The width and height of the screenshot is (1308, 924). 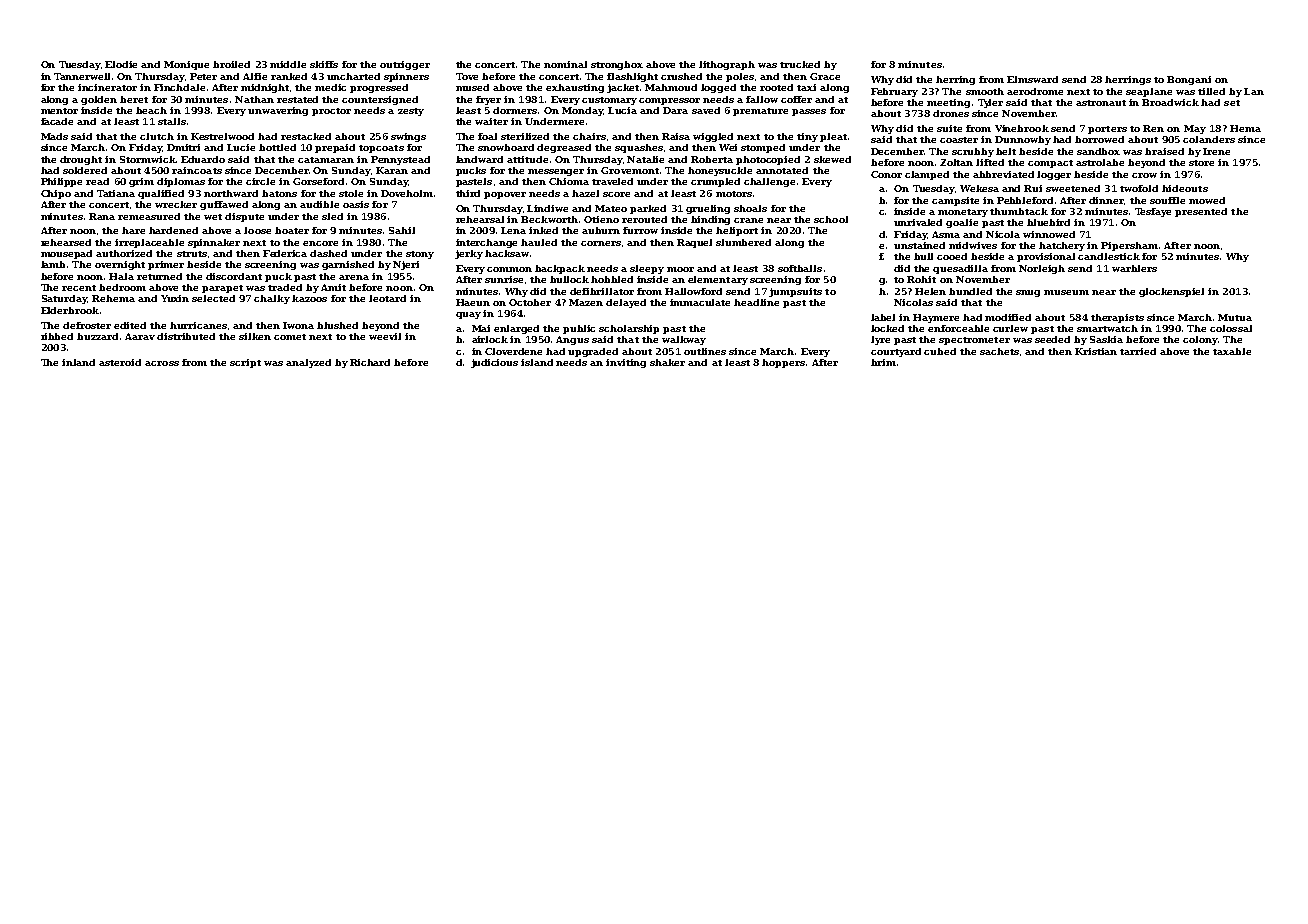 I want to click on Wekesa, so click(x=979, y=188).
